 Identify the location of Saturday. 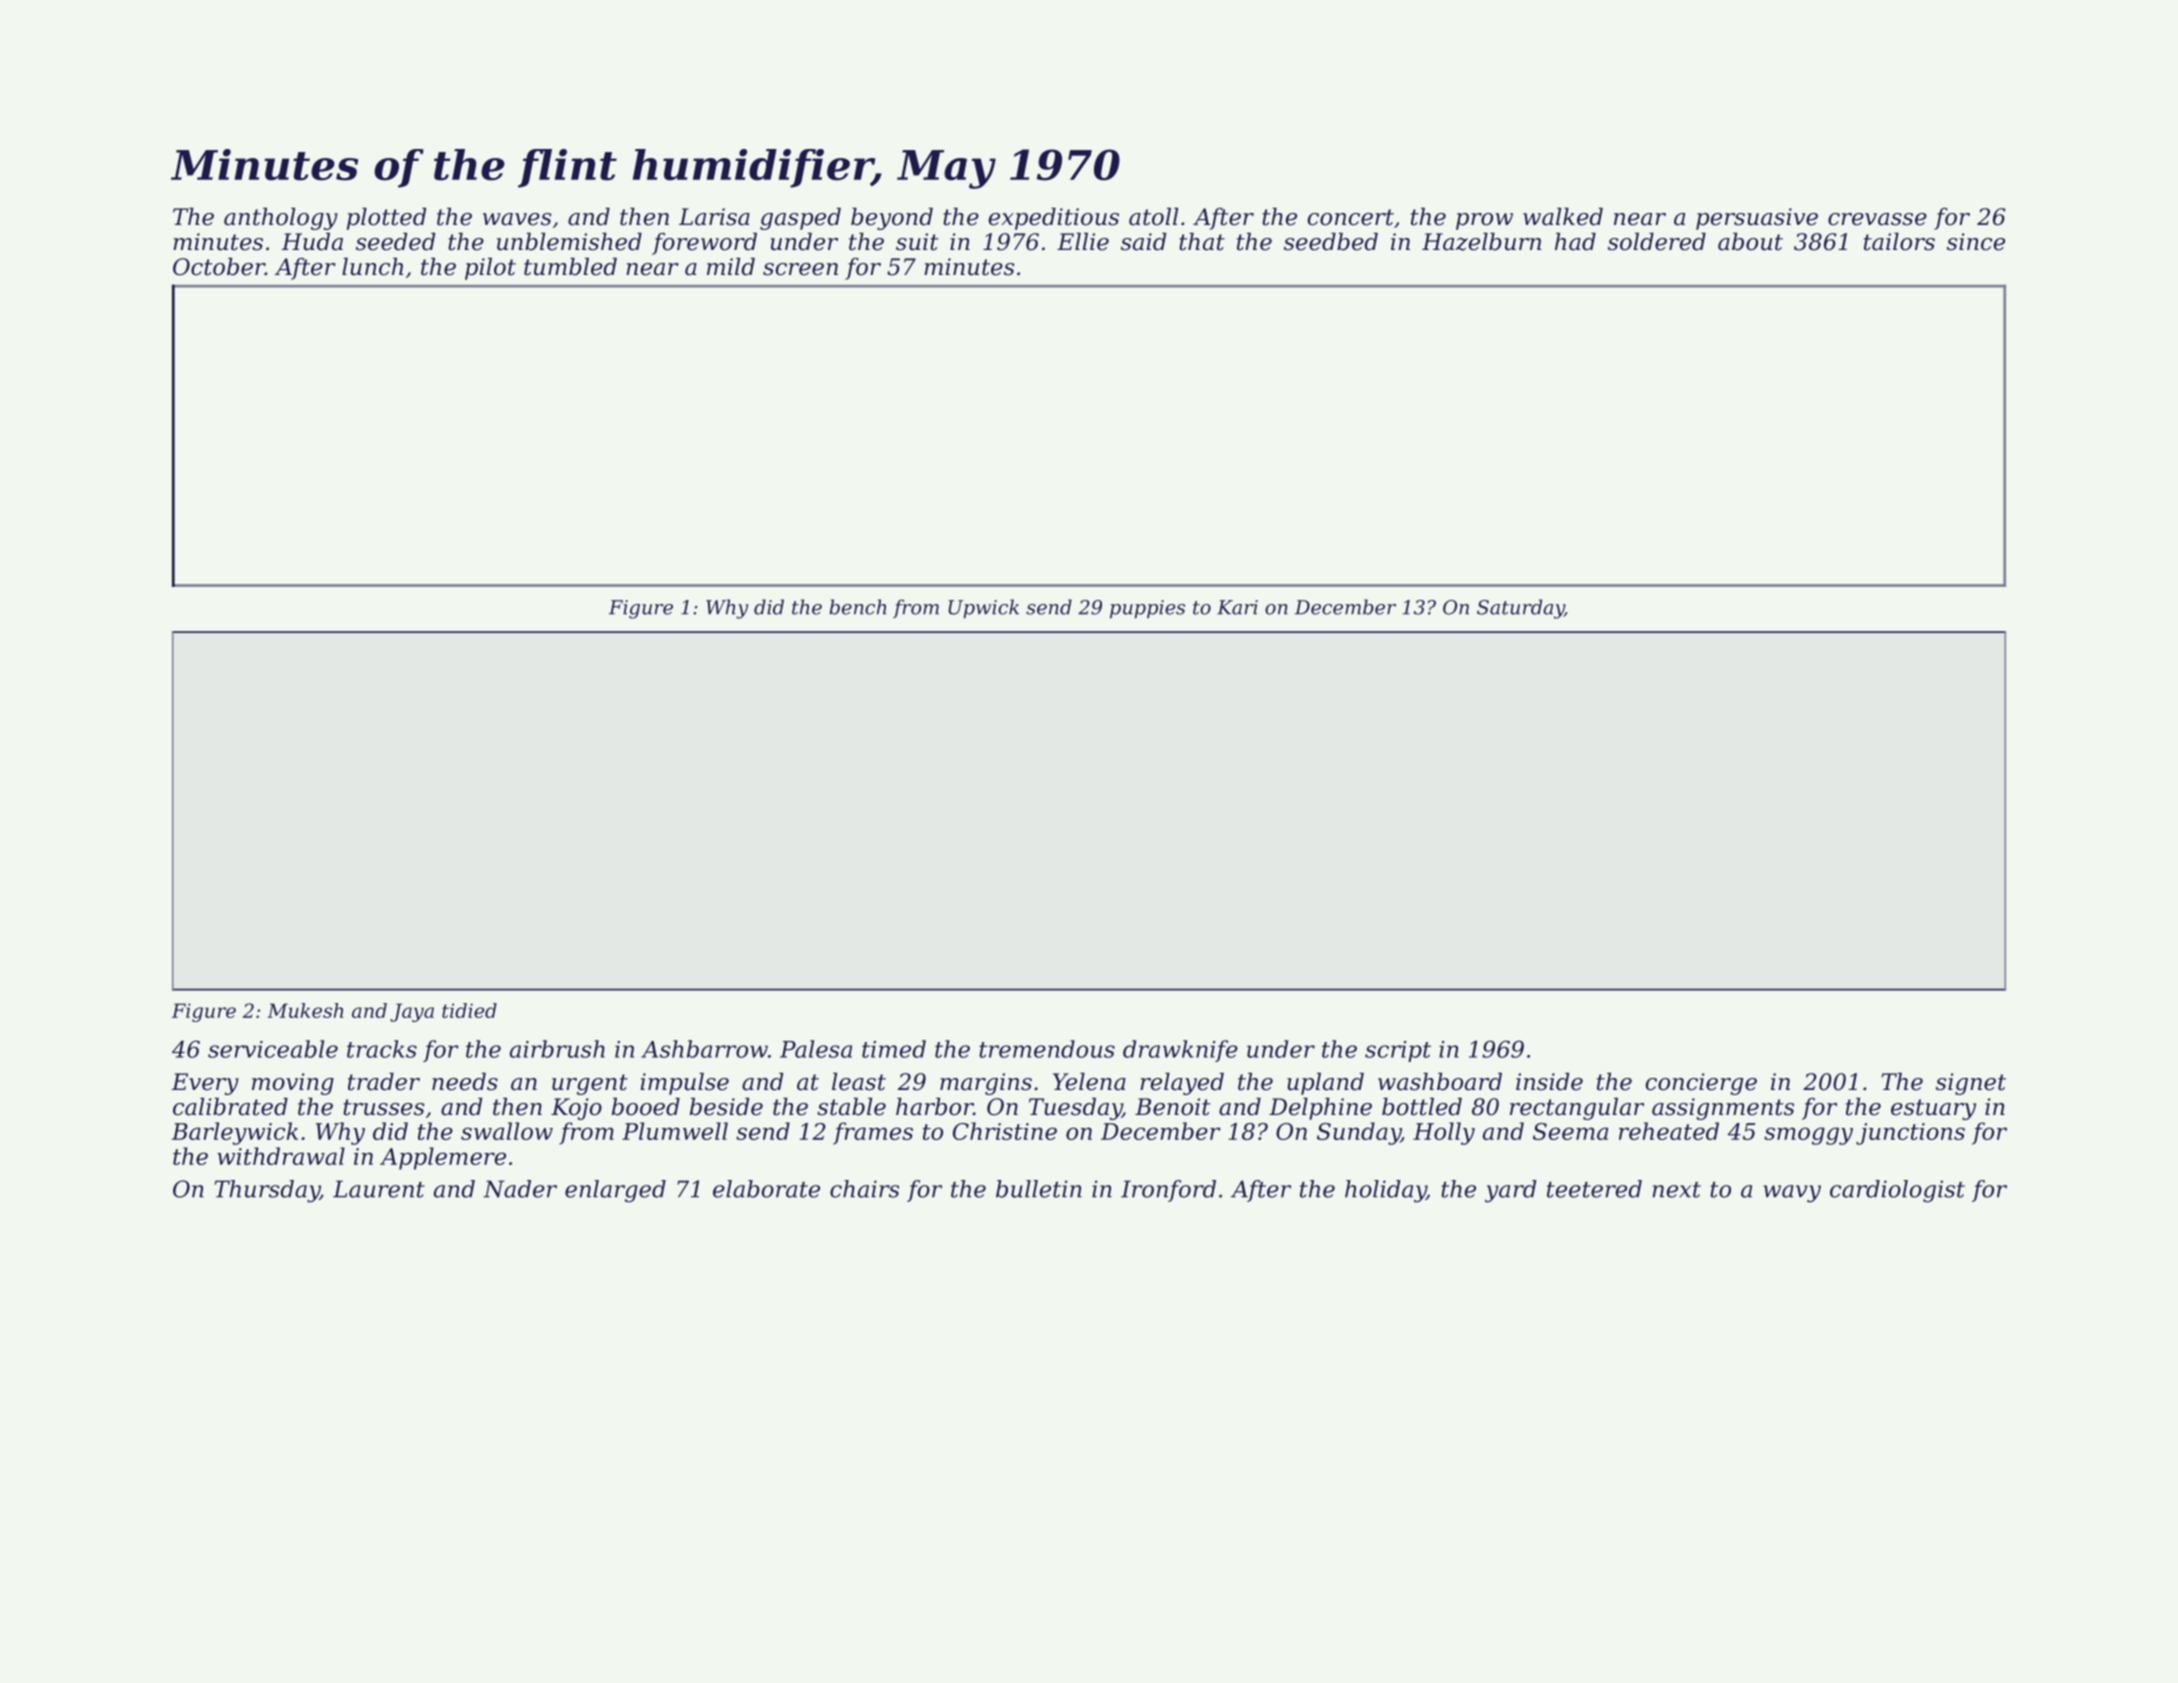
(1520, 609).
